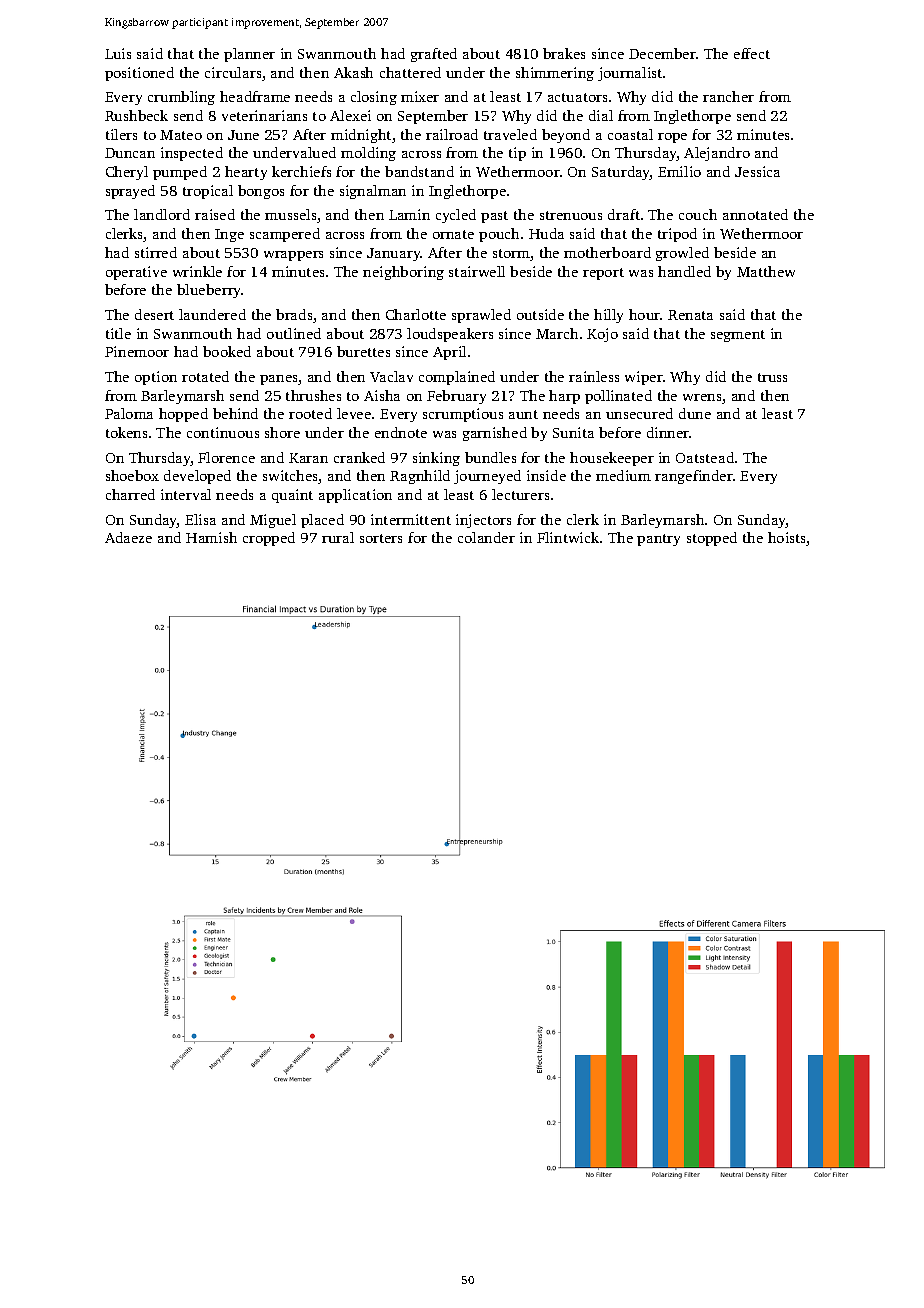 The width and height of the page is (924, 1308). I want to click on tokens, so click(126, 432).
